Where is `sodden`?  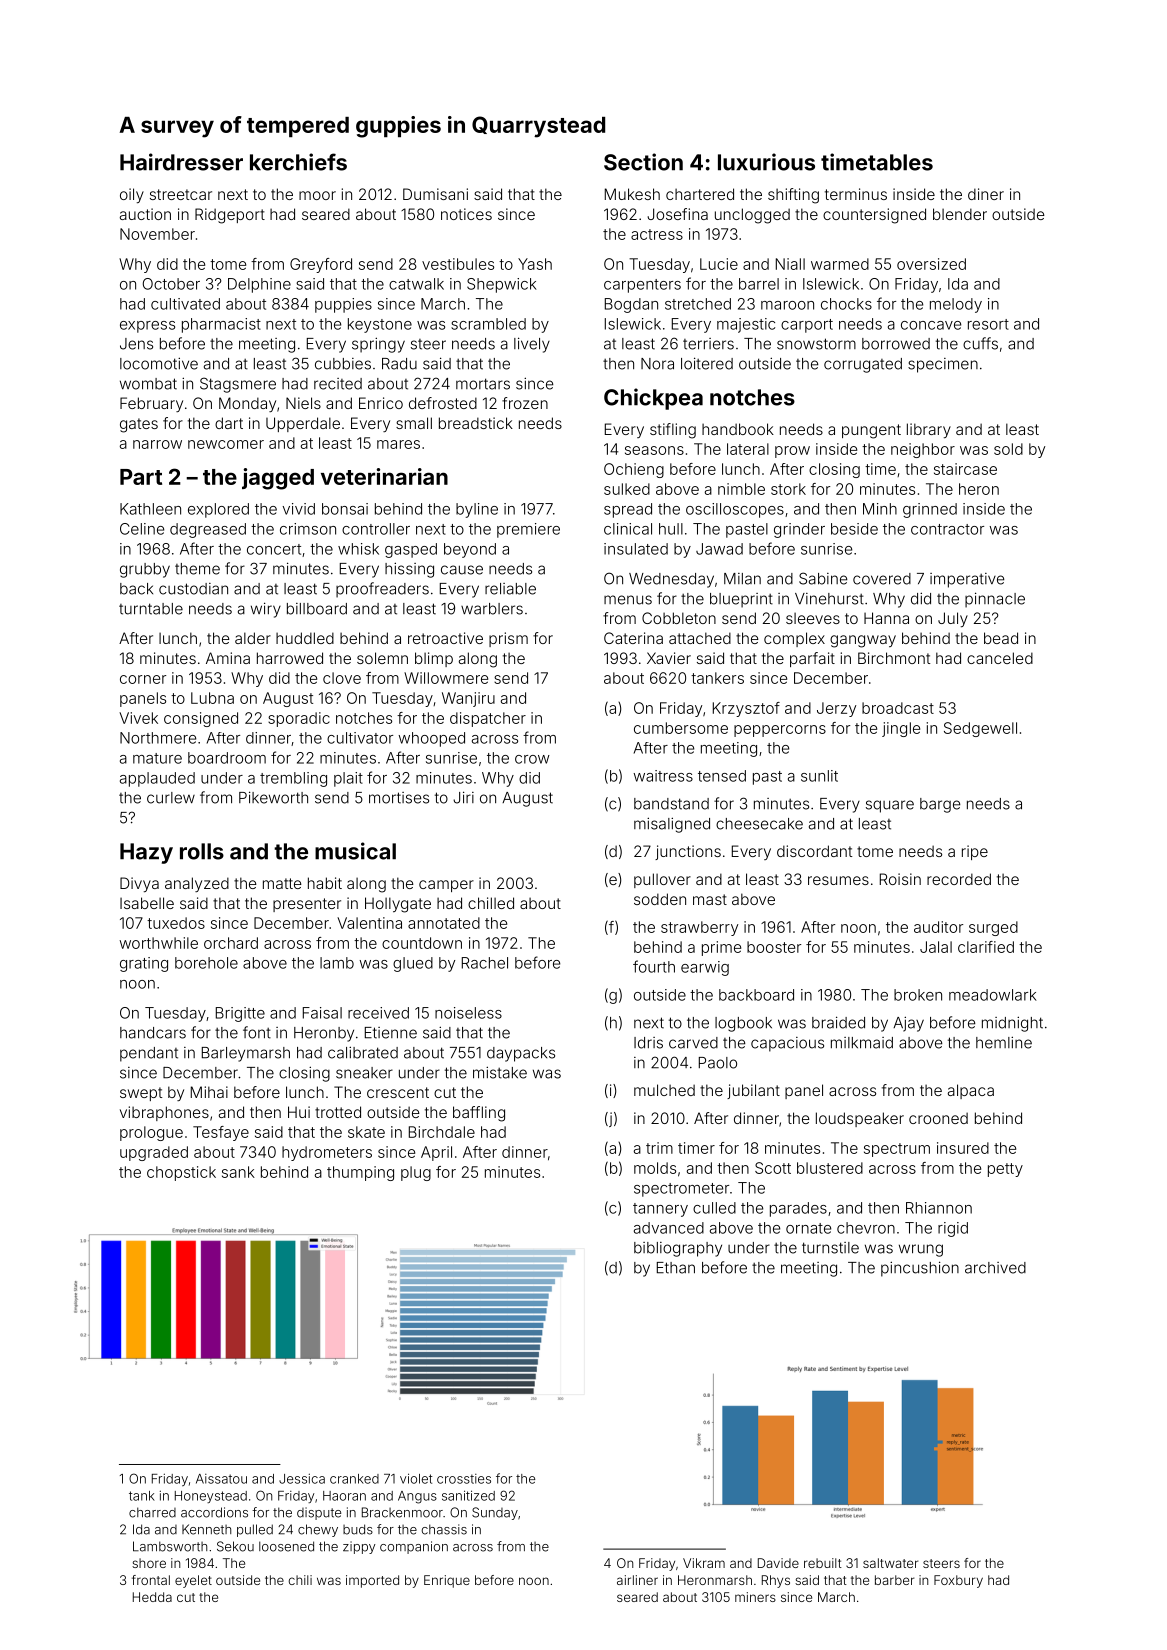
sodden is located at coordinates (660, 899).
